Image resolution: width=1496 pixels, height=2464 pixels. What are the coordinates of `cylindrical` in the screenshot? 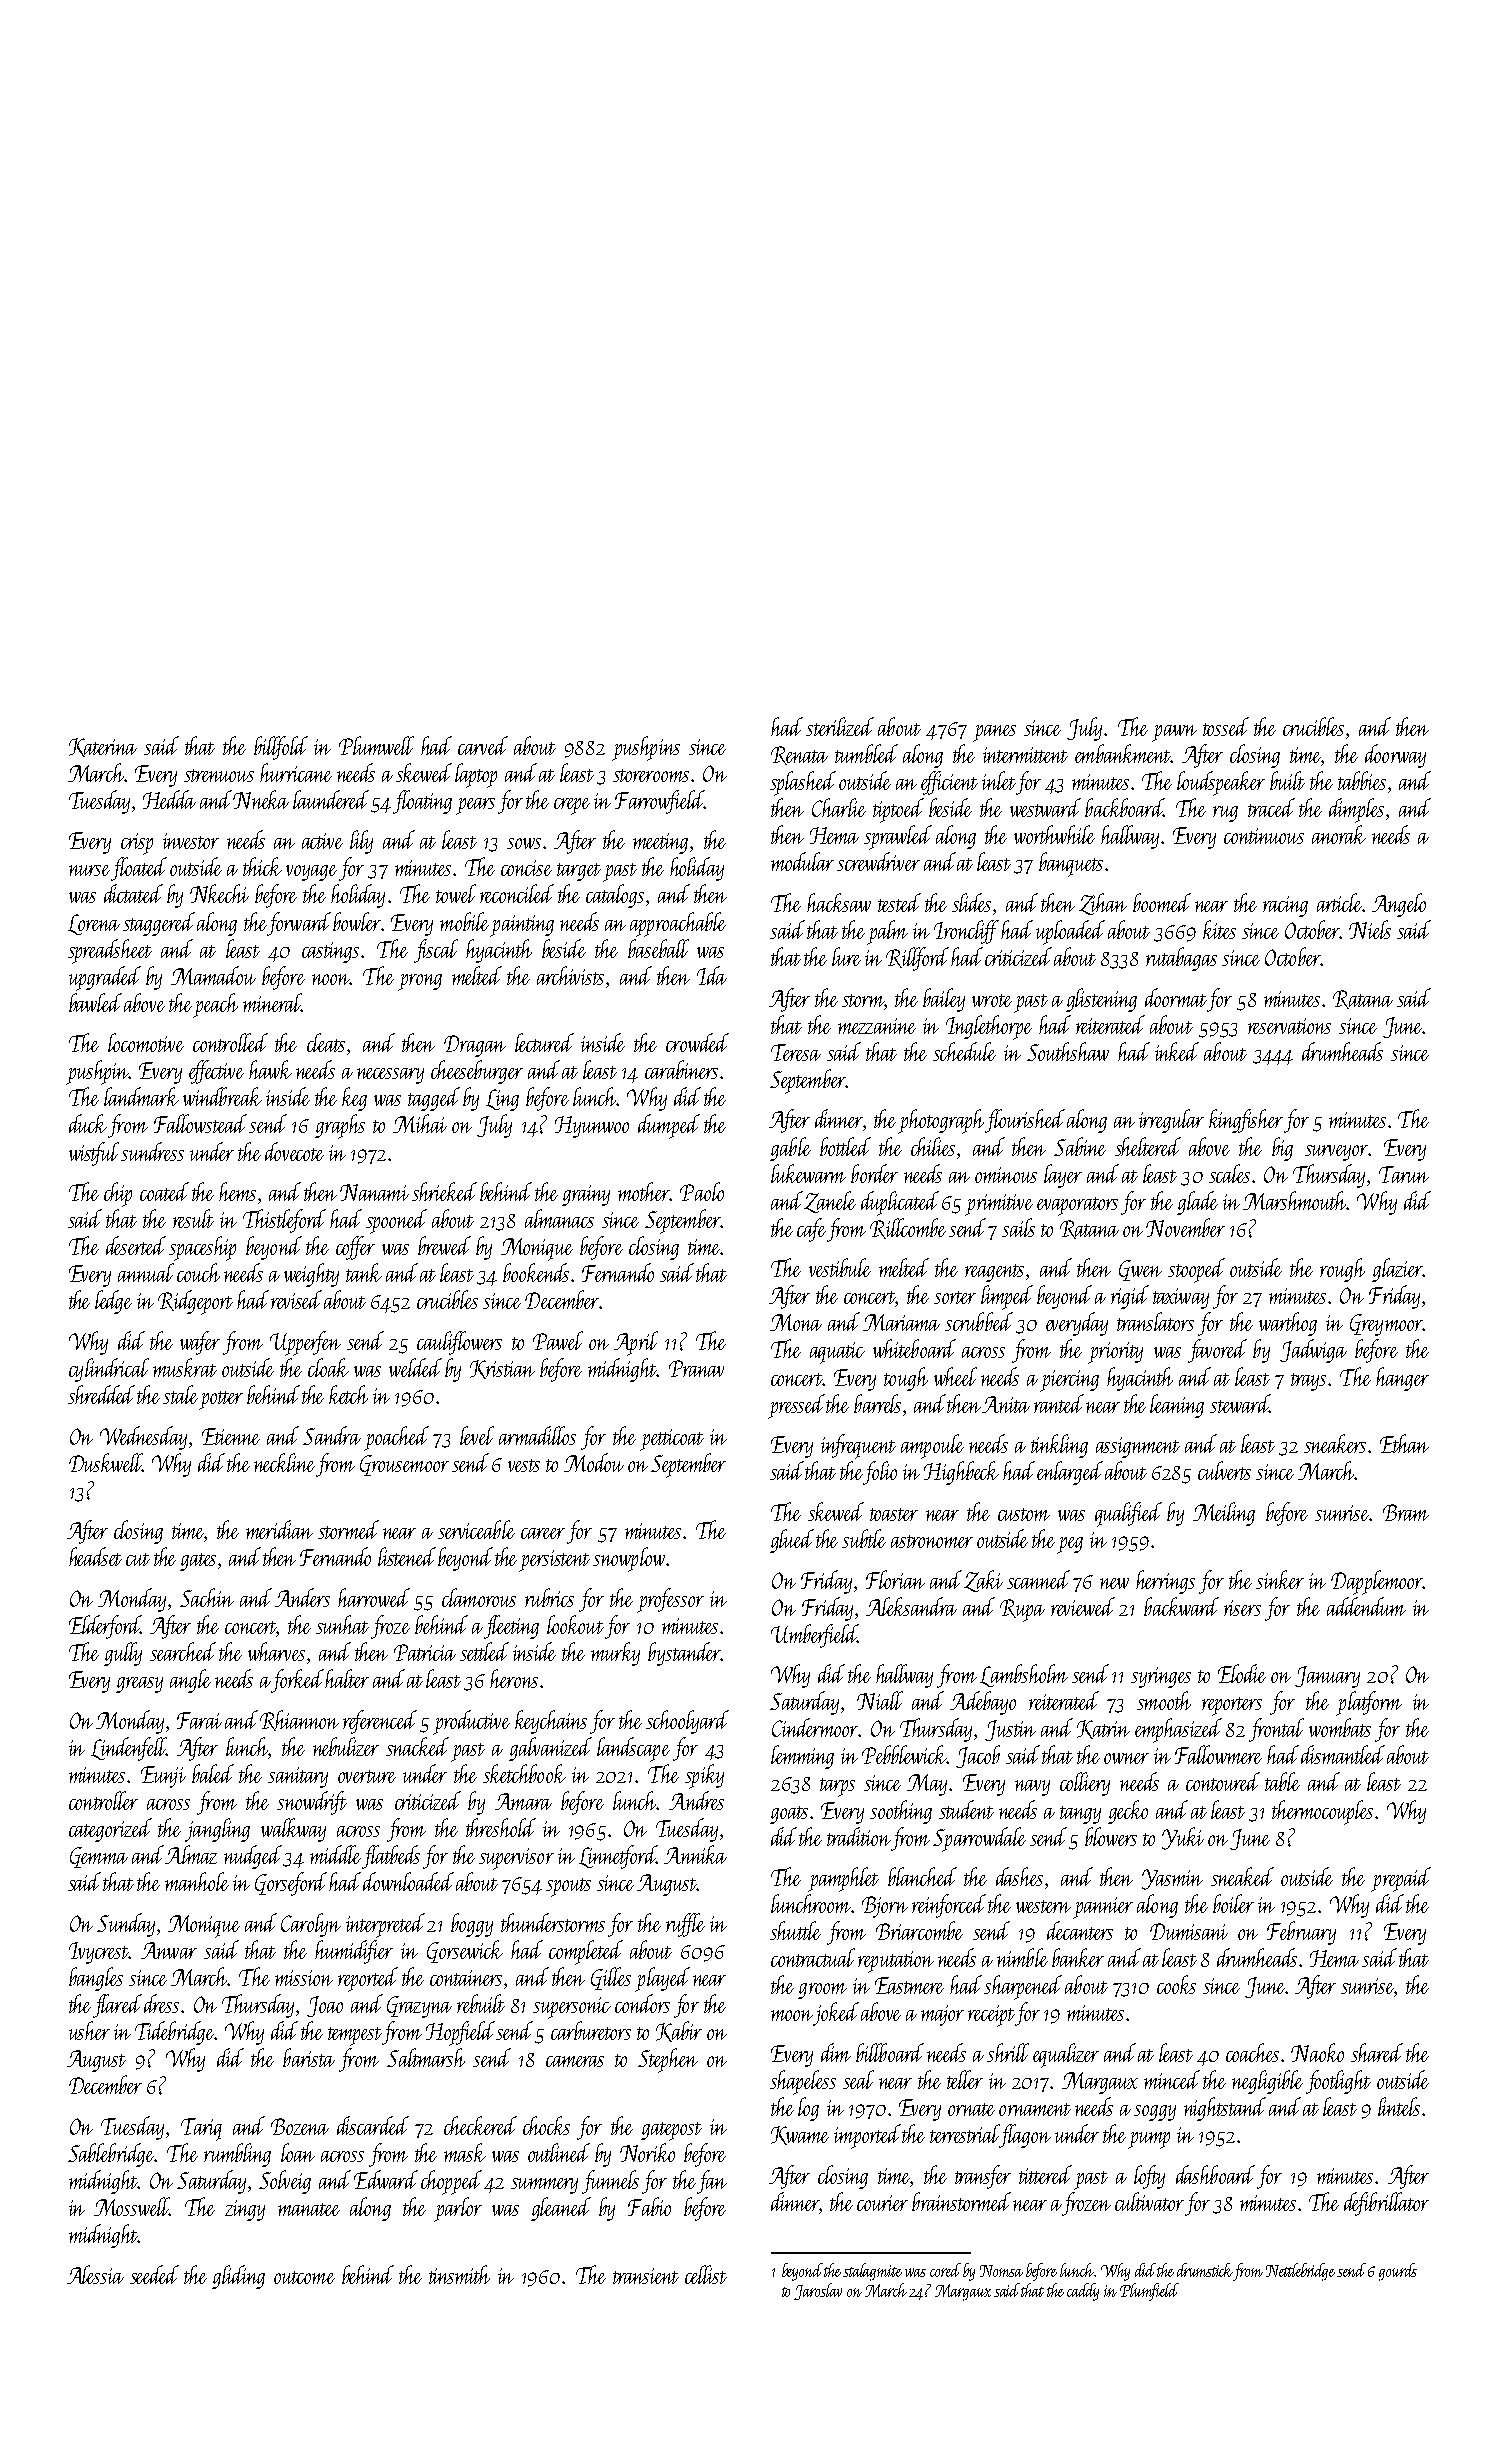 It's located at (109, 1370).
